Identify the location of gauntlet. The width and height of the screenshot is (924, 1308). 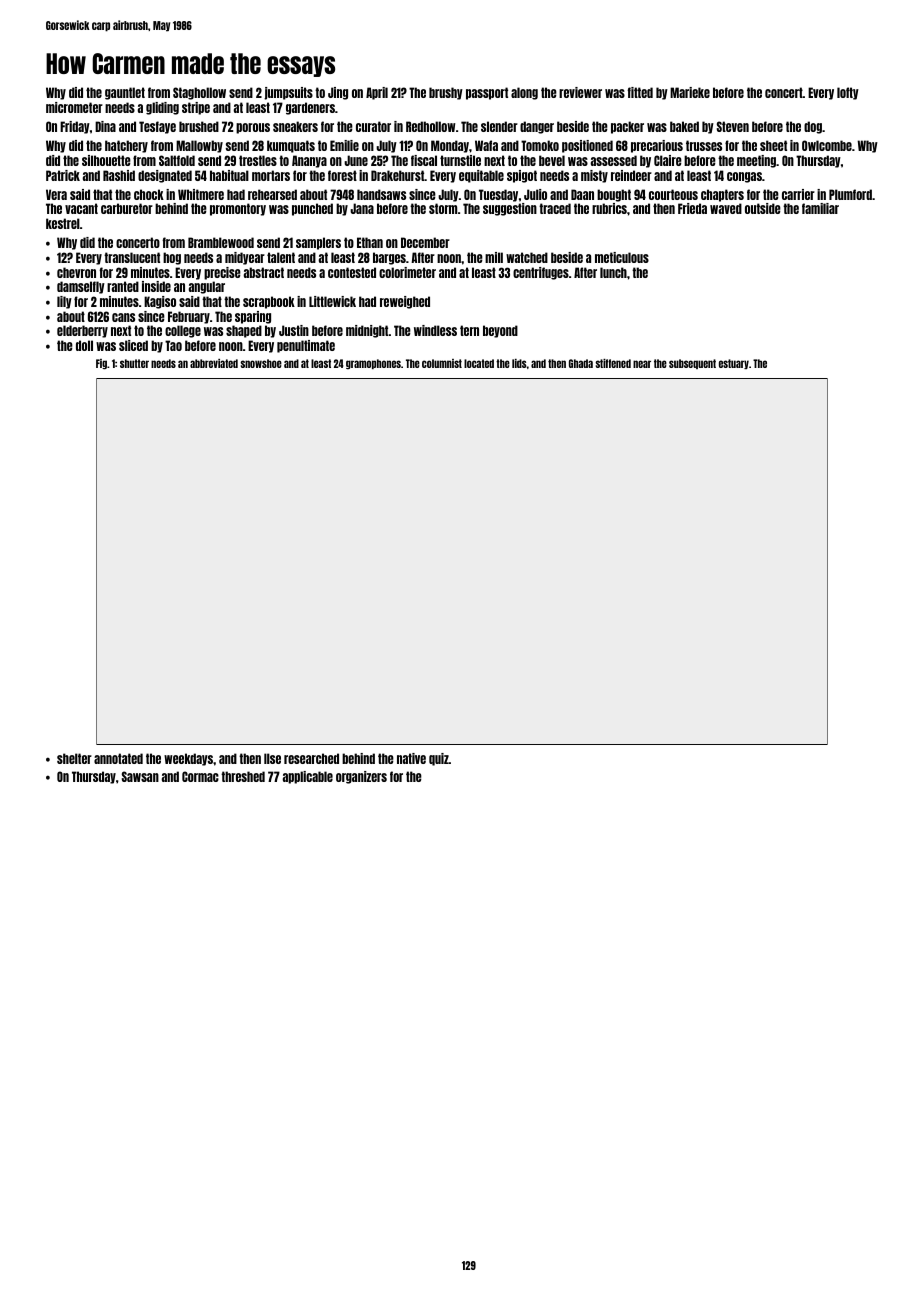
(125, 93).
